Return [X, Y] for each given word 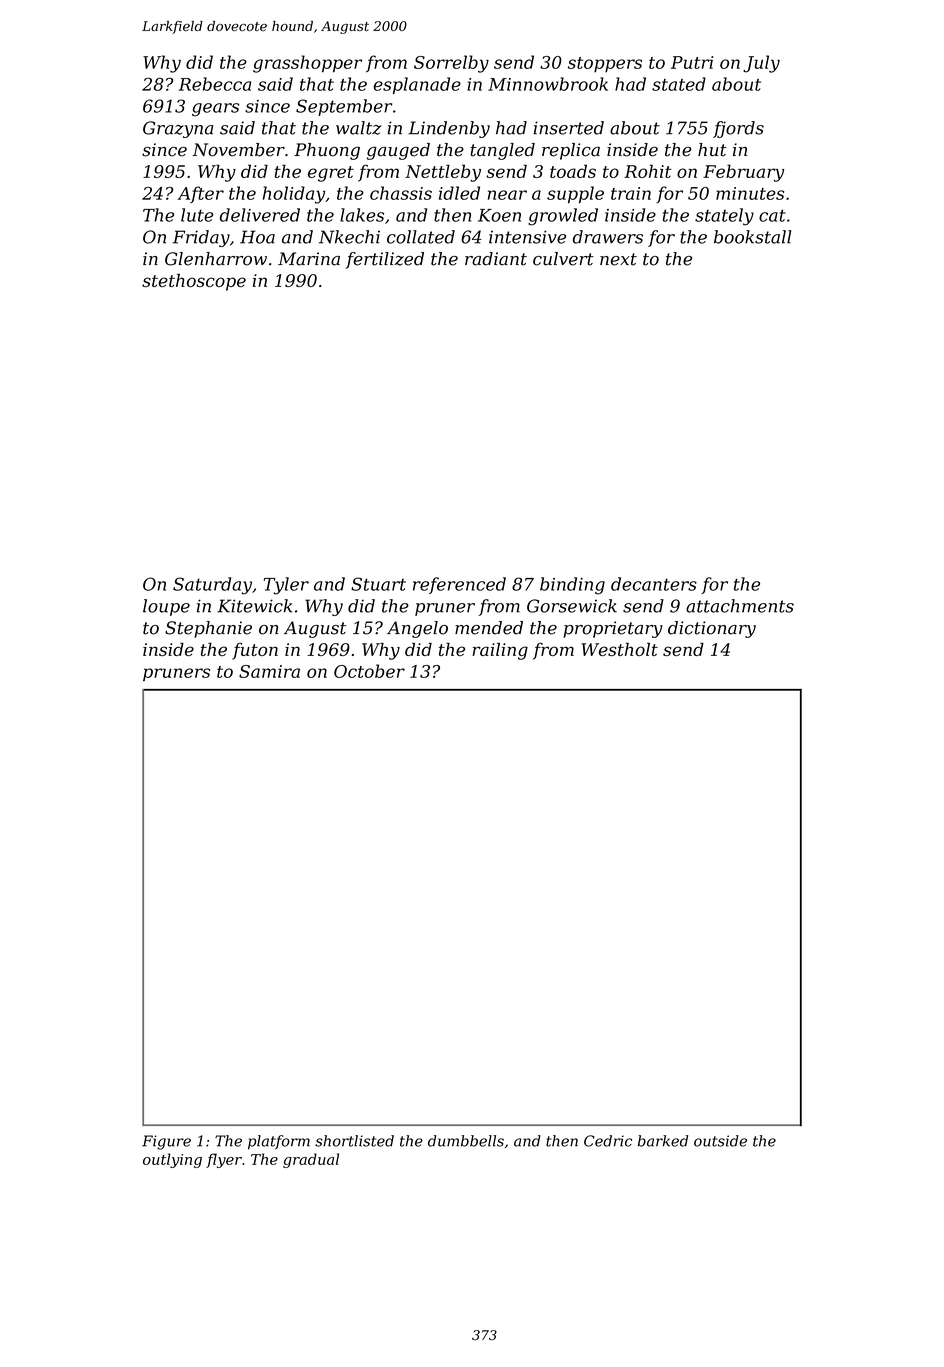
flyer [224, 1160]
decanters [654, 584]
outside [720, 1141]
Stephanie [208, 629]
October [369, 671]
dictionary [712, 629]
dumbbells [466, 1141]
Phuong [327, 151]
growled [563, 217]
